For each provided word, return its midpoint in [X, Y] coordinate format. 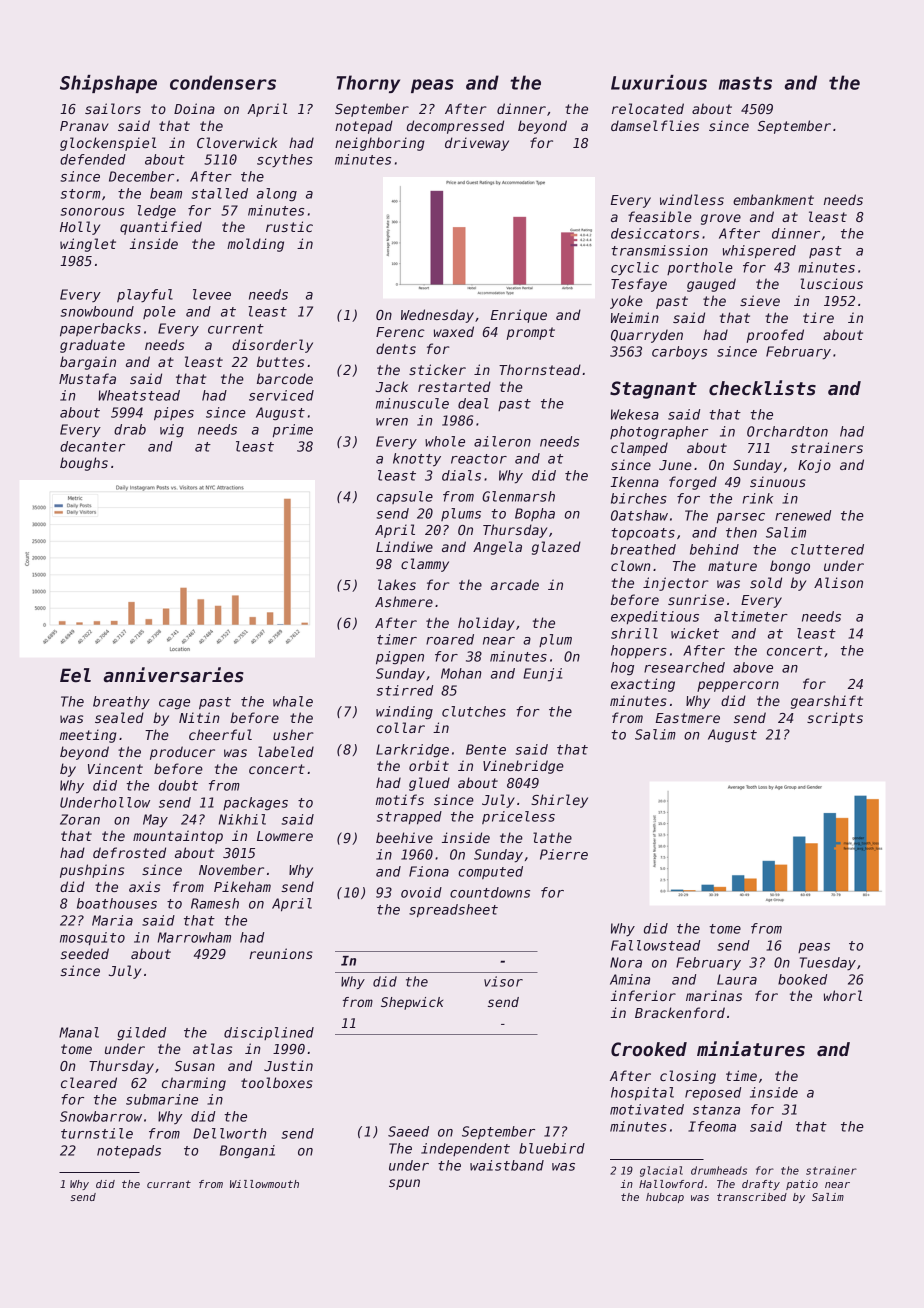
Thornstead [540, 369]
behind [714, 549]
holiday [486, 624]
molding [255, 245]
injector [676, 584]
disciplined [269, 1033]
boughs [84, 464]
